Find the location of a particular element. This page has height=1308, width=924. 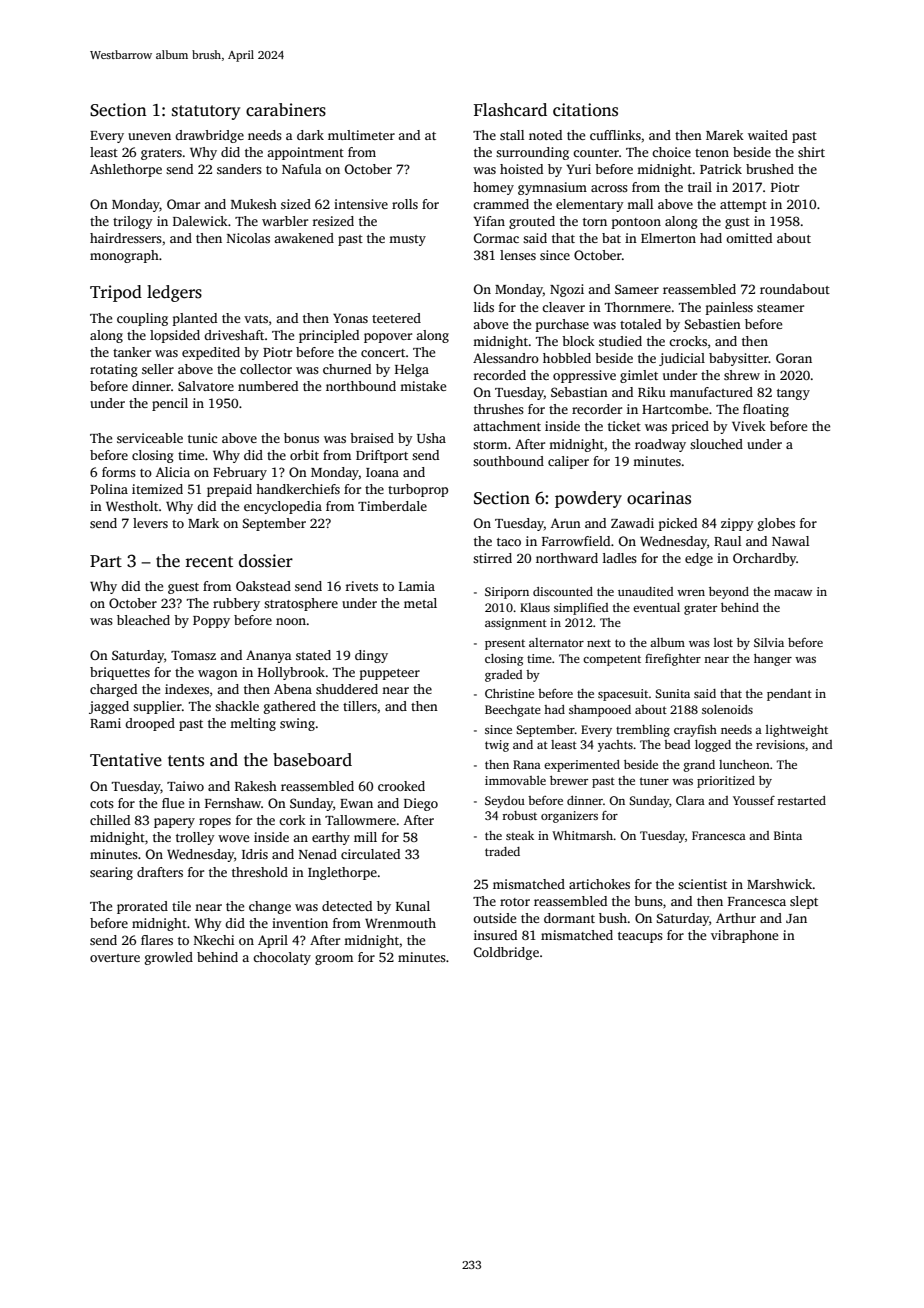

Flashcard is located at coordinates (510, 110).
